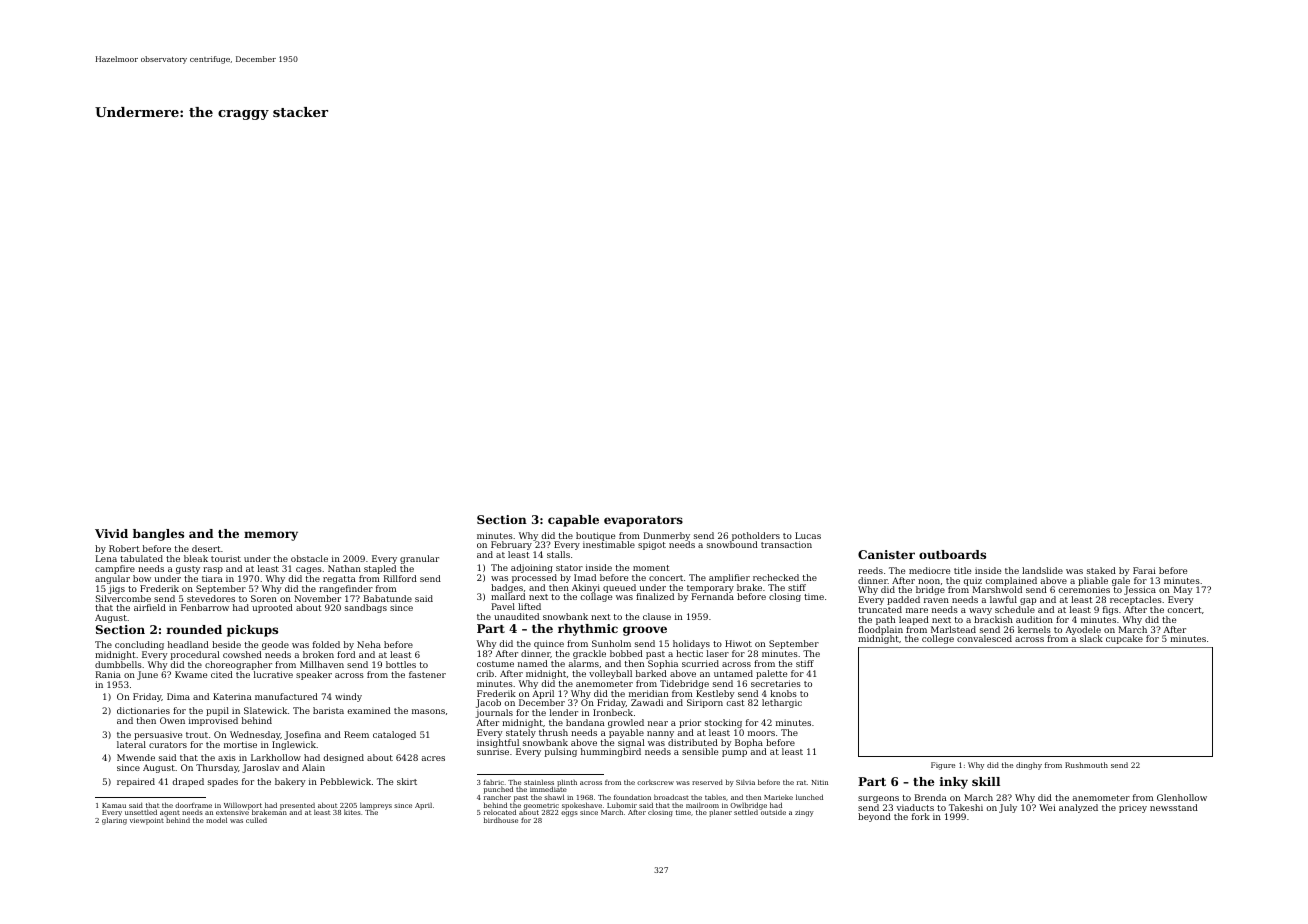 Image resolution: width=1308 pixels, height=924 pixels. What do you see at coordinates (643, 521) in the screenshot?
I see `evaporators` at bounding box center [643, 521].
